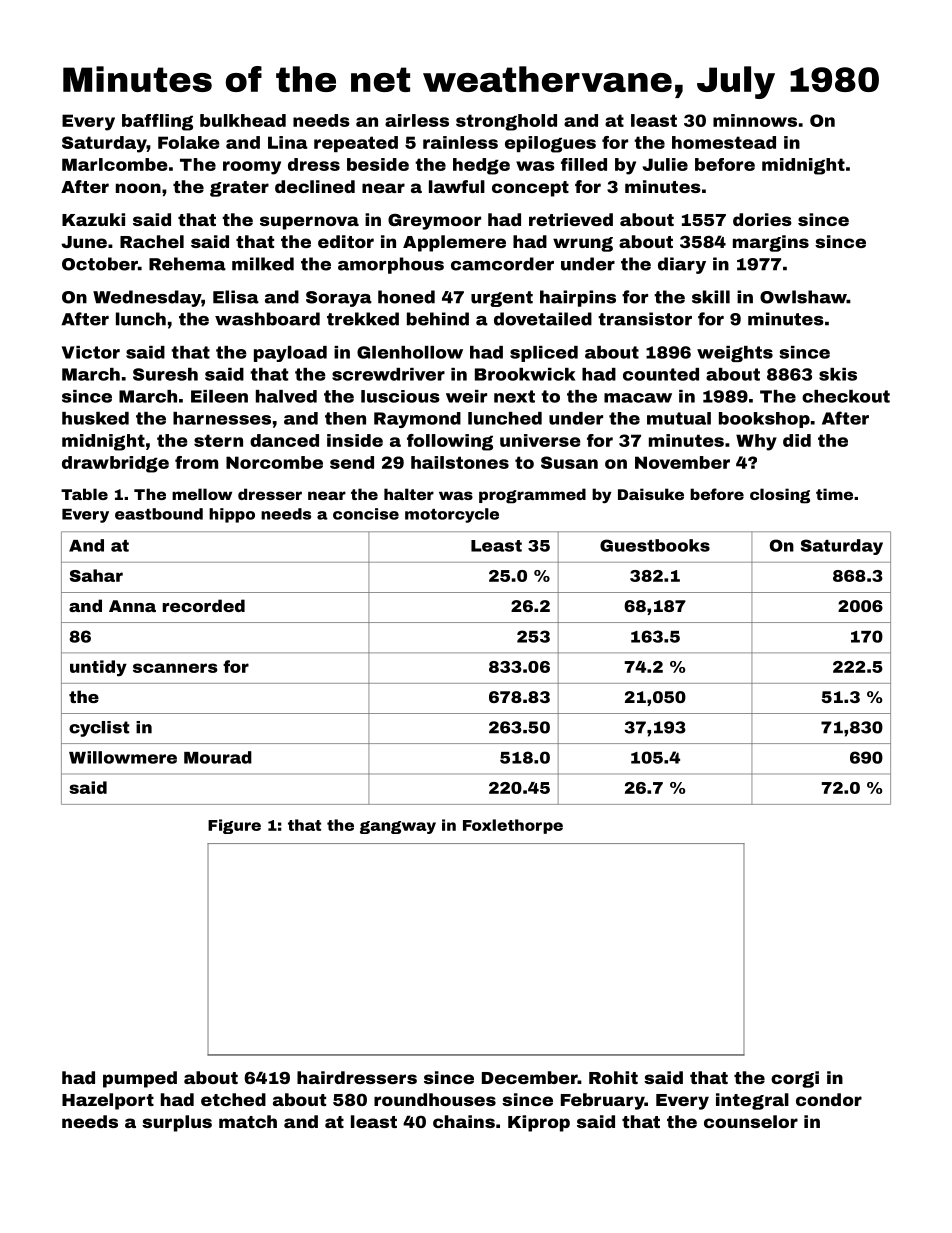 The width and height of the image is (952, 1233). What do you see at coordinates (157, 122) in the image?
I see `baffling` at bounding box center [157, 122].
